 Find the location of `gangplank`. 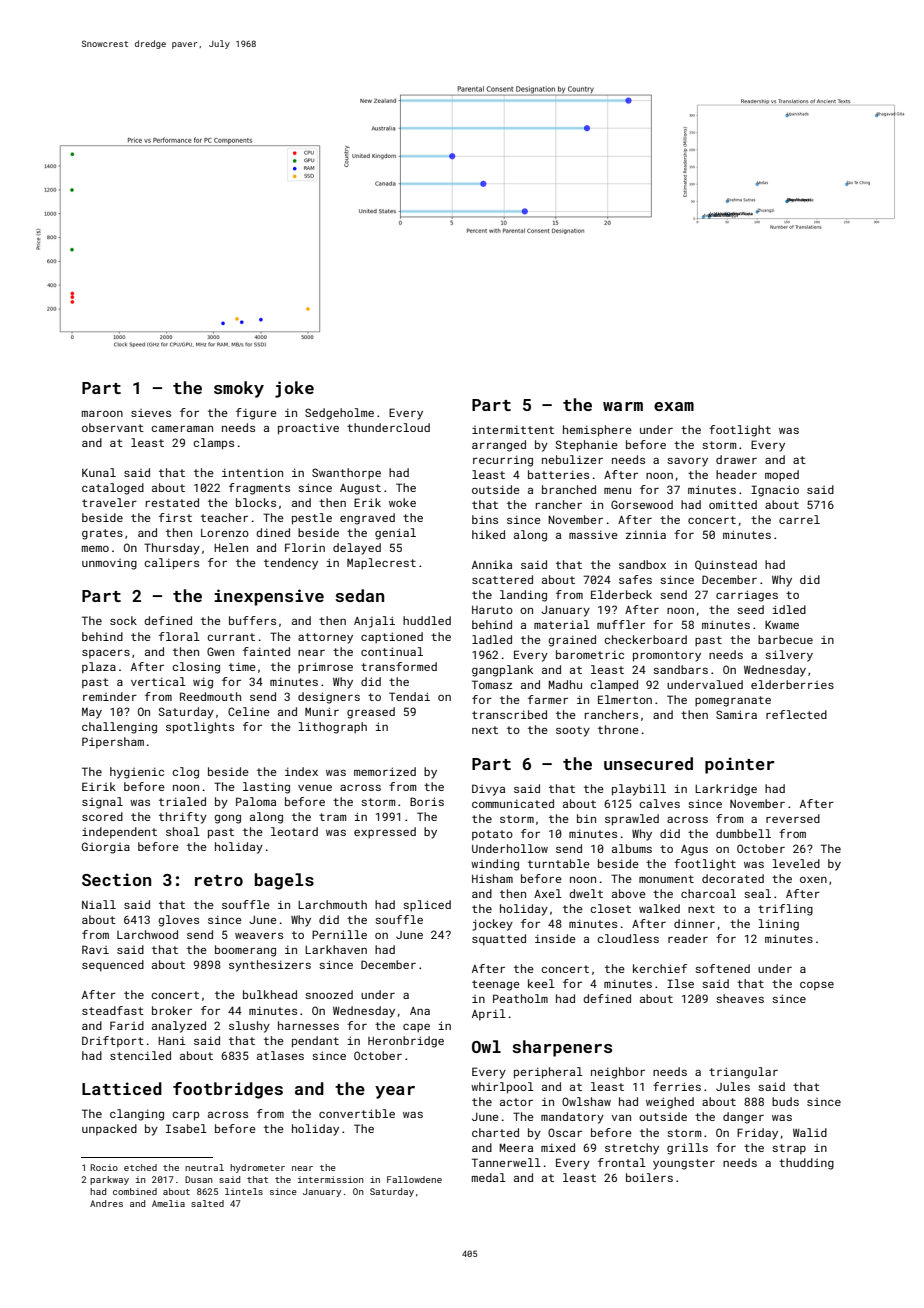

gangplank is located at coordinates (502, 671).
